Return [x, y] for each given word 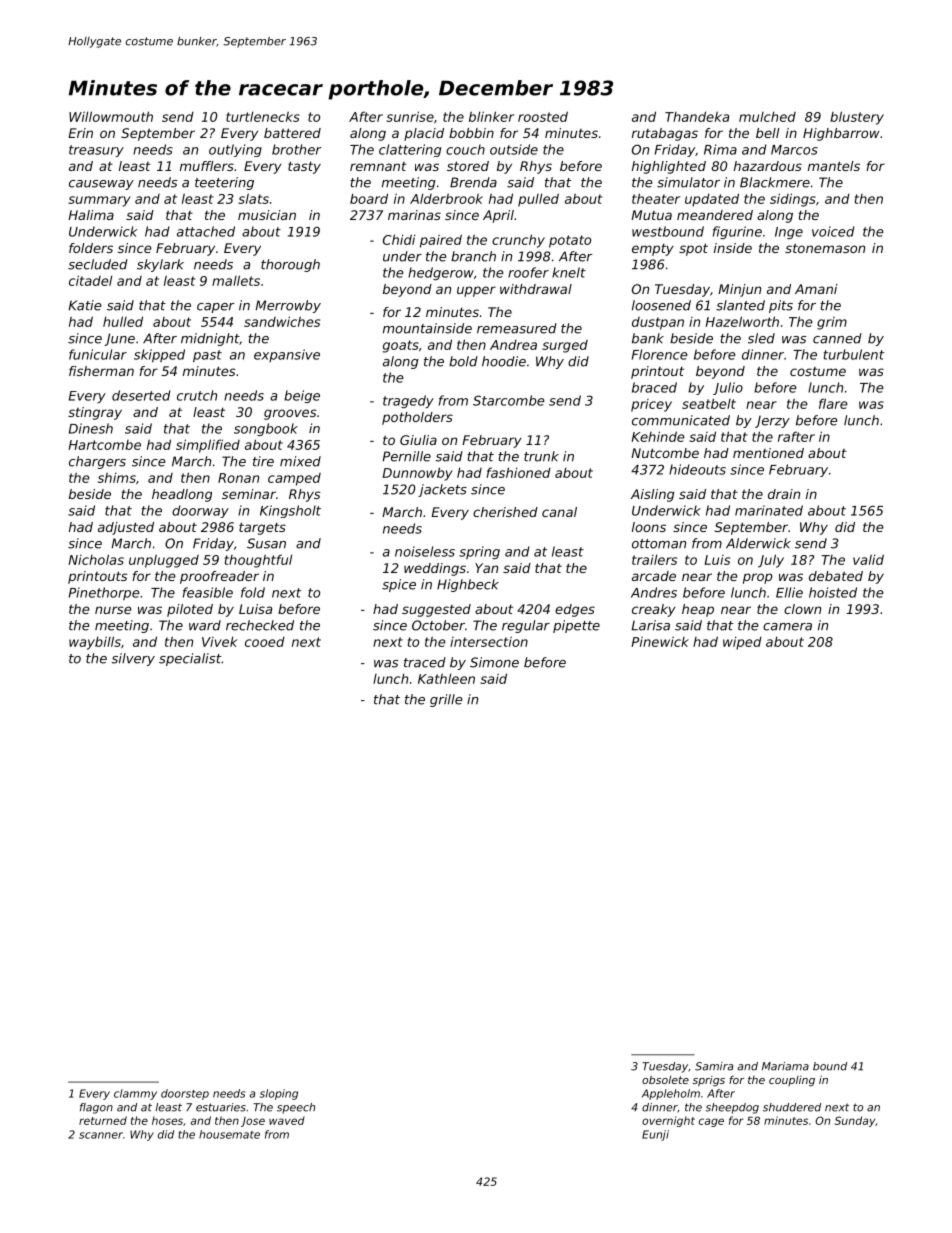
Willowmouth [111, 116]
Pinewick [660, 641]
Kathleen [446, 678]
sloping [279, 1094]
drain [784, 494]
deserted [141, 395]
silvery [133, 659]
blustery [857, 118]
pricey [651, 405]
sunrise [410, 116]
